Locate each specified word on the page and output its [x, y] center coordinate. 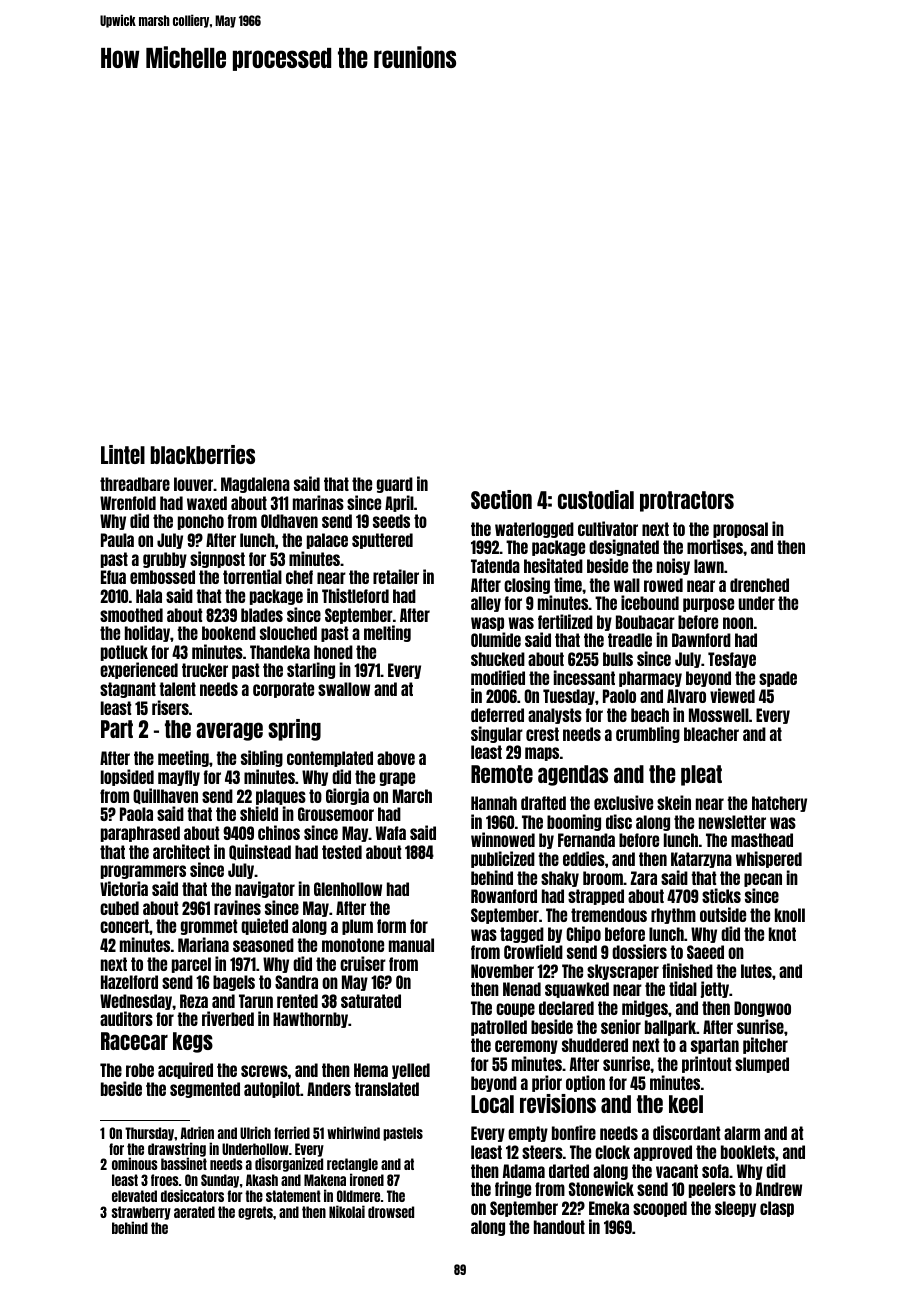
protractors [687, 501]
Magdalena [255, 485]
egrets [255, 1213]
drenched [759, 585]
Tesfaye [732, 660]
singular [497, 734]
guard [395, 485]
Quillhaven [165, 796]
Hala [149, 596]
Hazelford [129, 982]
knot [782, 934]
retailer [396, 576]
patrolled [499, 1028]
